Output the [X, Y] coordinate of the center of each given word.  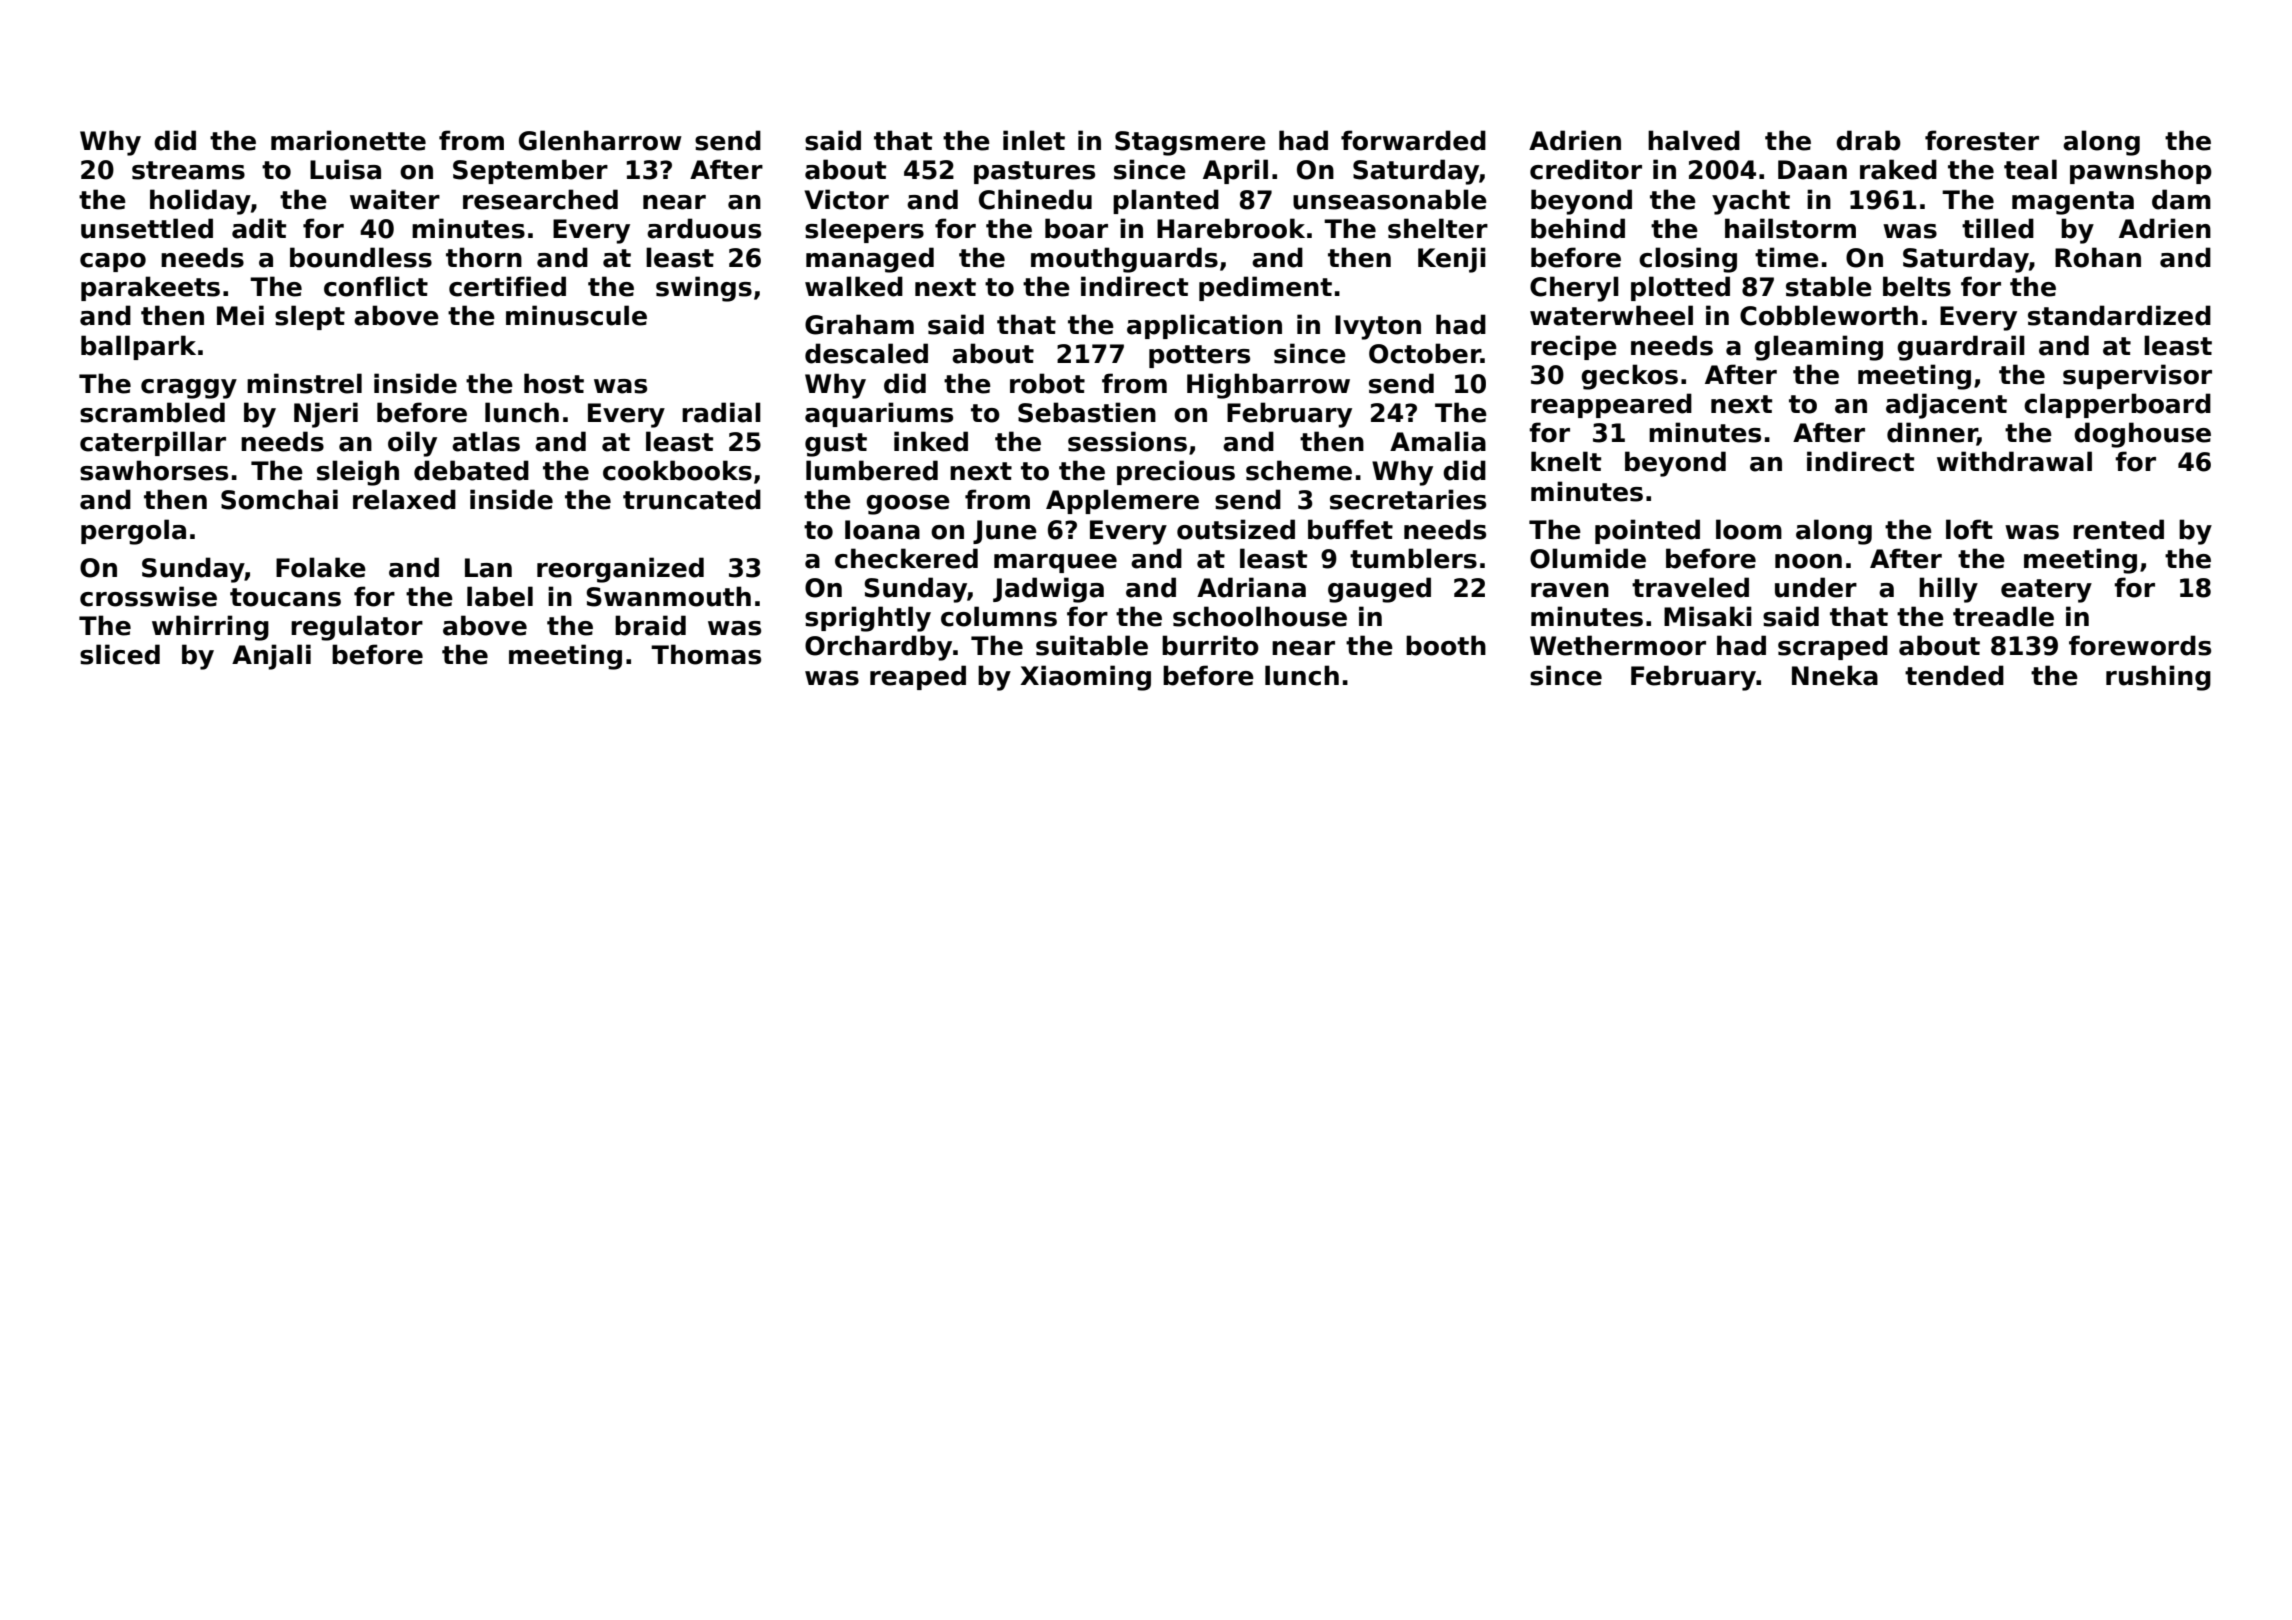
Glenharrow [600, 140]
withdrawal [2014, 461]
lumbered [872, 470]
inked [931, 441]
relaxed [404, 499]
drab [1868, 140]
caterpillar [153, 443]
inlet [1034, 140]
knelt [1566, 461]
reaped [918, 677]
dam [2181, 199]
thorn [484, 257]
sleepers [864, 230]
